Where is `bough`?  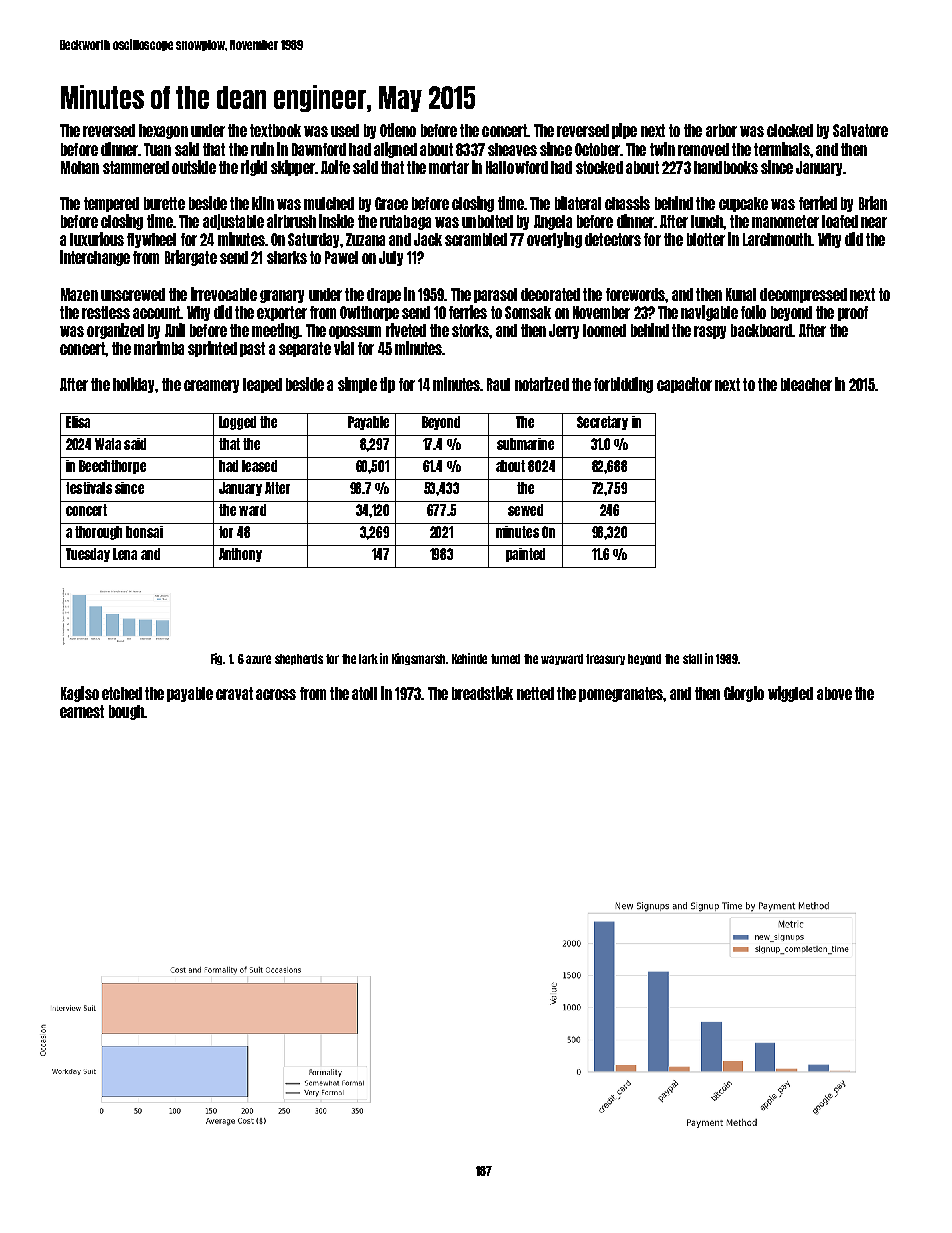
bough is located at coordinates (126, 712).
